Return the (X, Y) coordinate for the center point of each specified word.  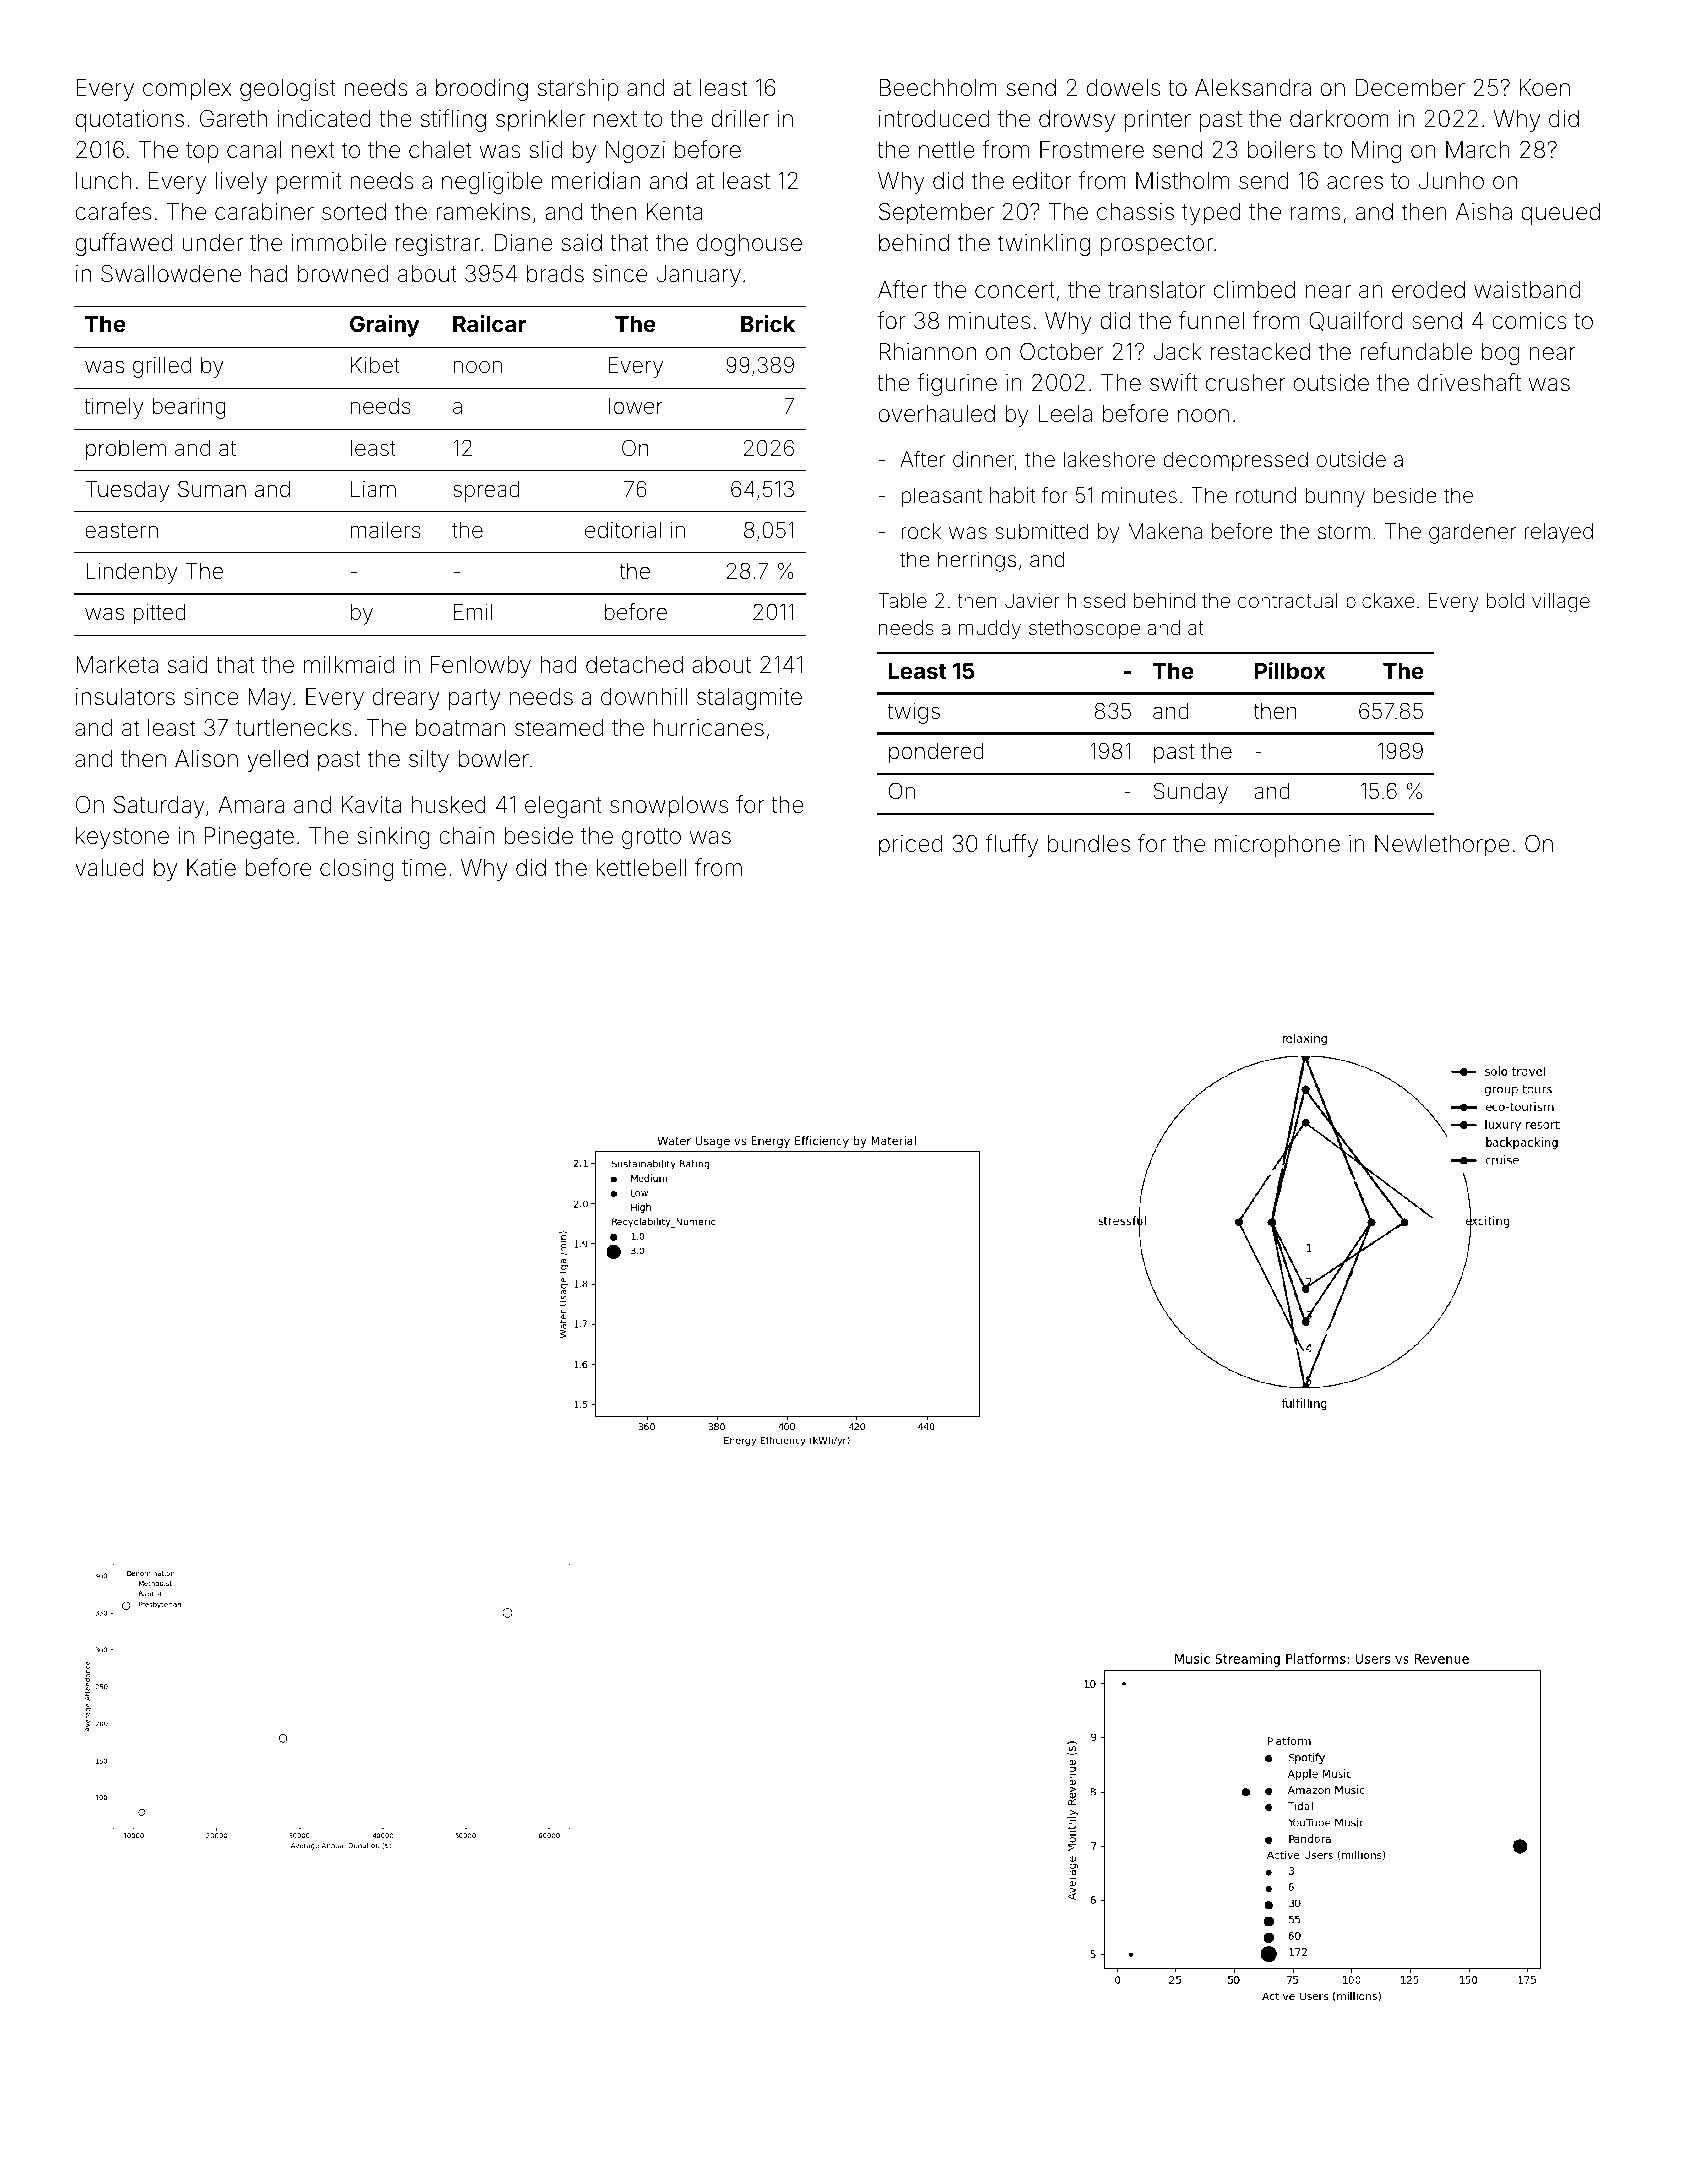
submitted (1042, 531)
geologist (288, 90)
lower (636, 406)
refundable (1416, 351)
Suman (212, 489)
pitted (159, 614)
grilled (162, 367)
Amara (251, 805)
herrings (977, 561)
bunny (1335, 497)
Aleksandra (1253, 88)
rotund (1266, 495)
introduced (934, 119)
